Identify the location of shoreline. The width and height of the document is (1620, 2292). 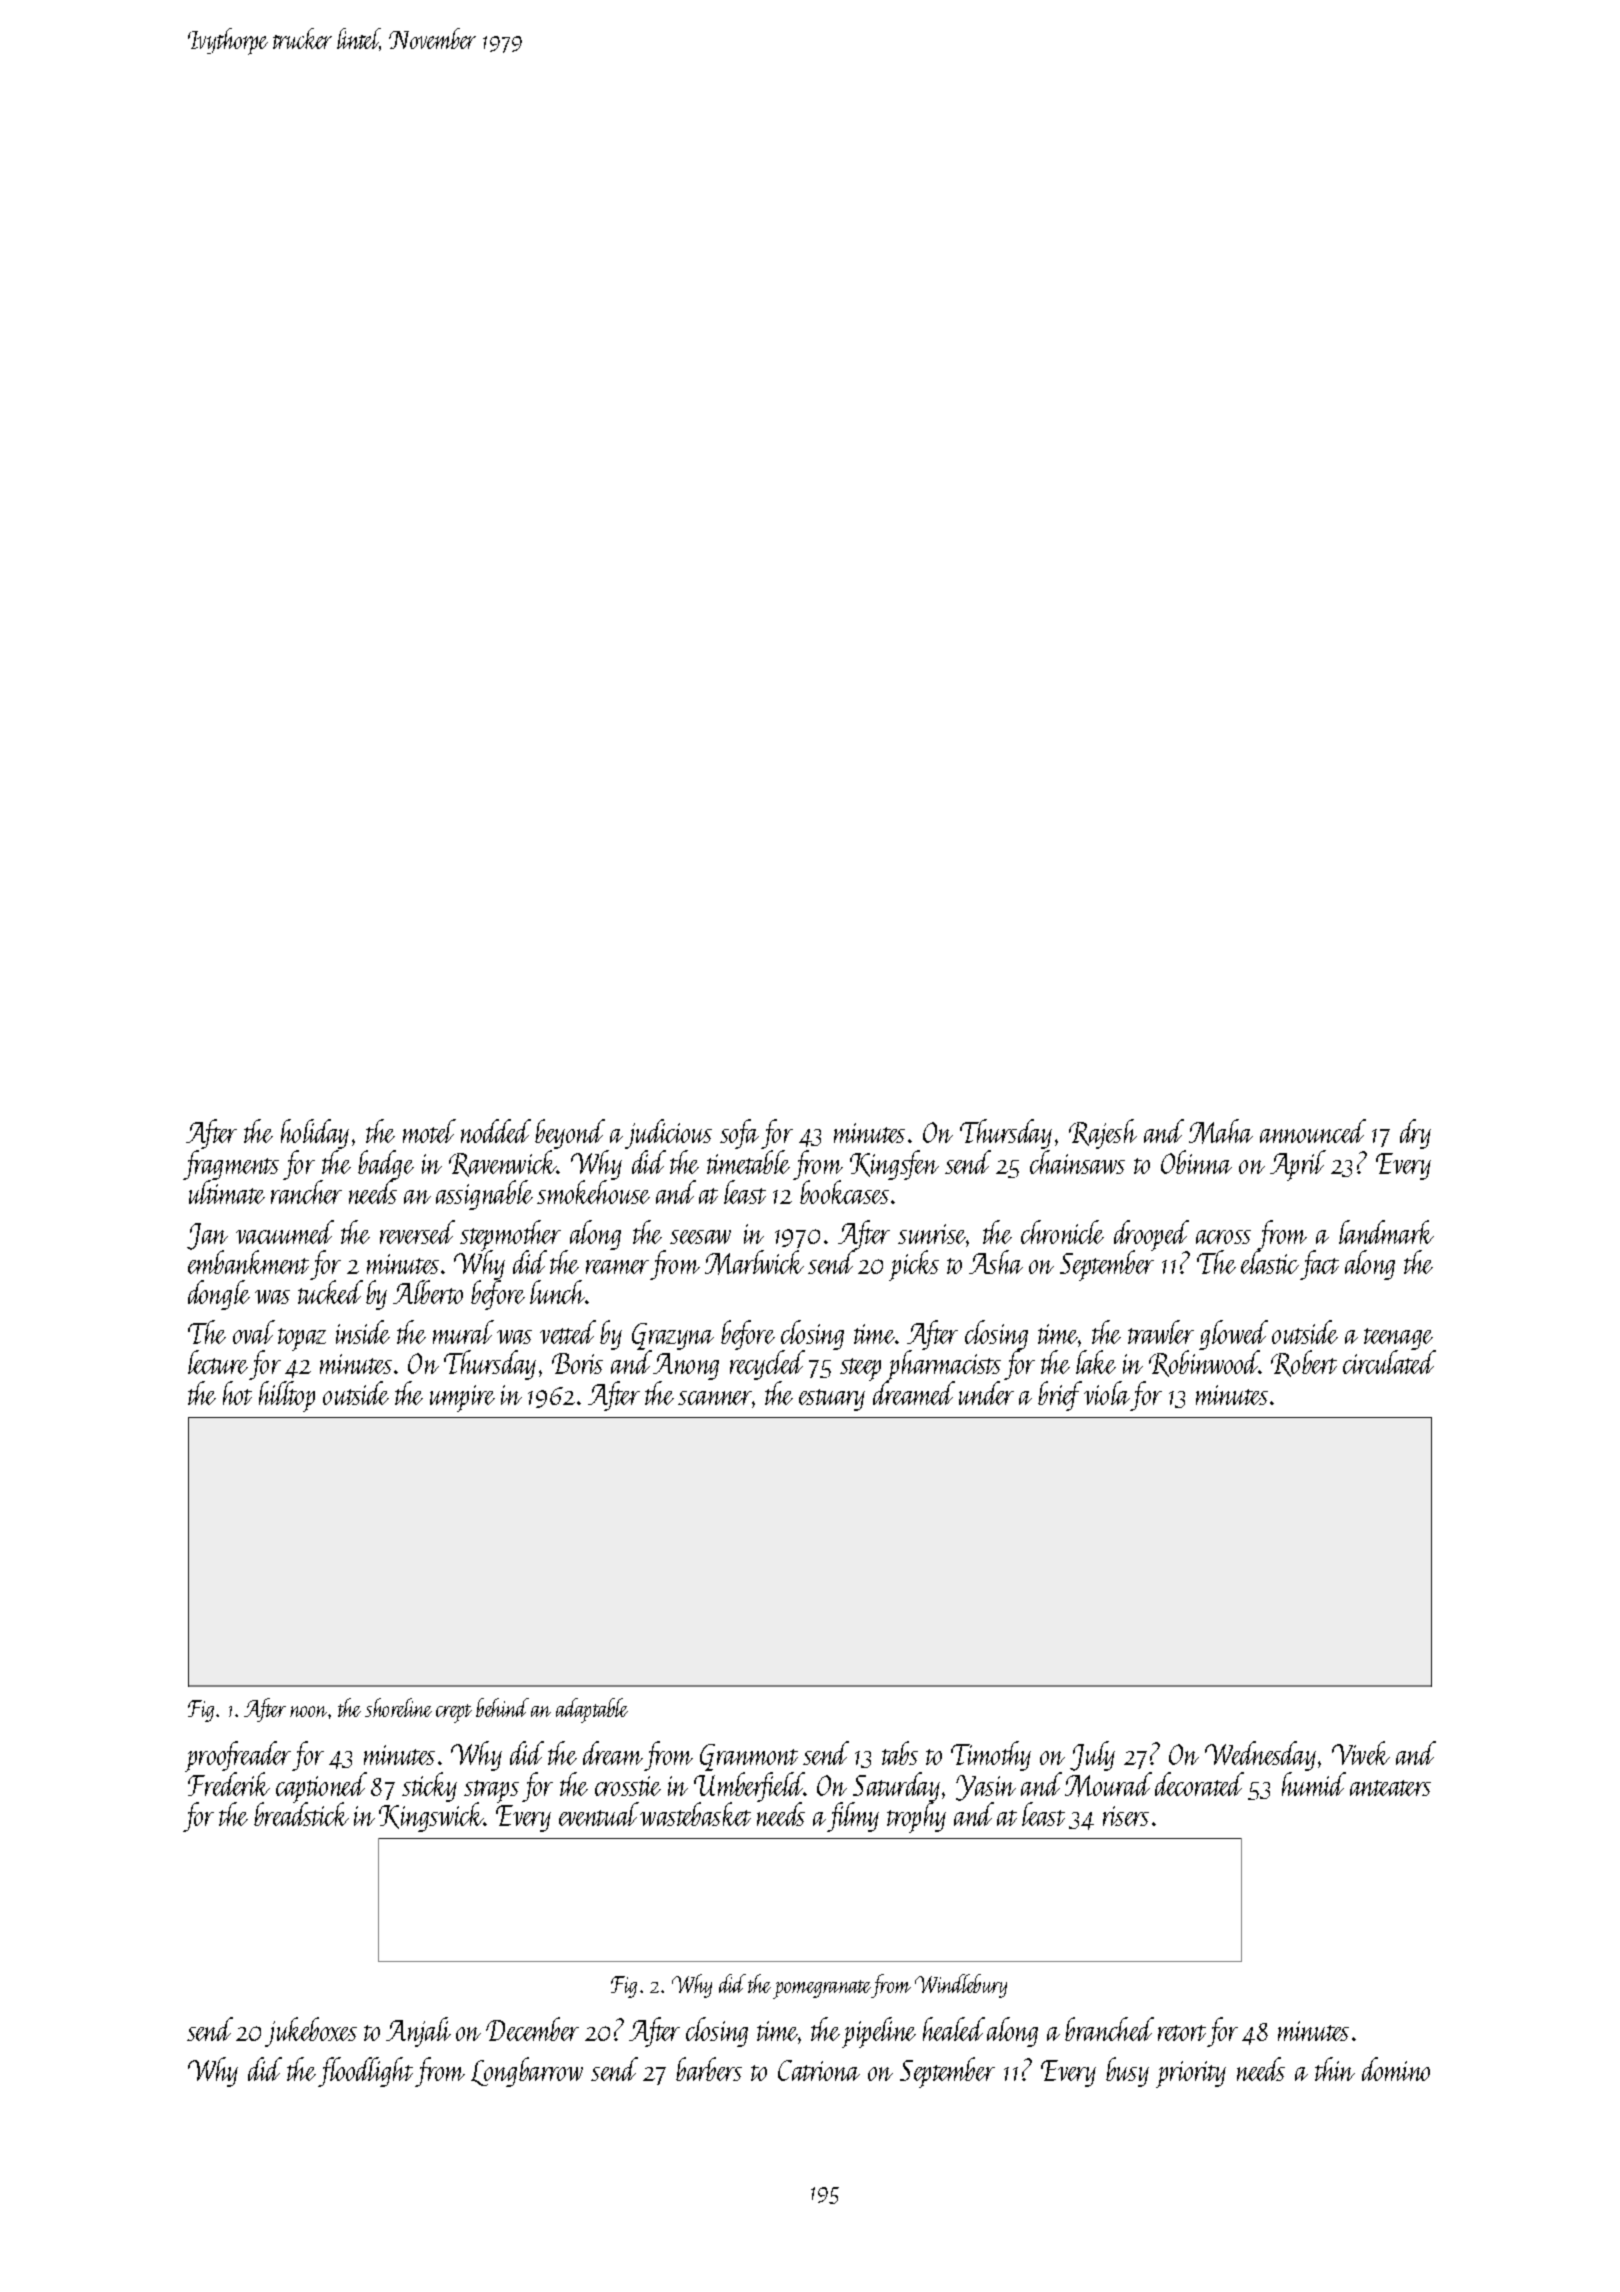
(398, 1707).
